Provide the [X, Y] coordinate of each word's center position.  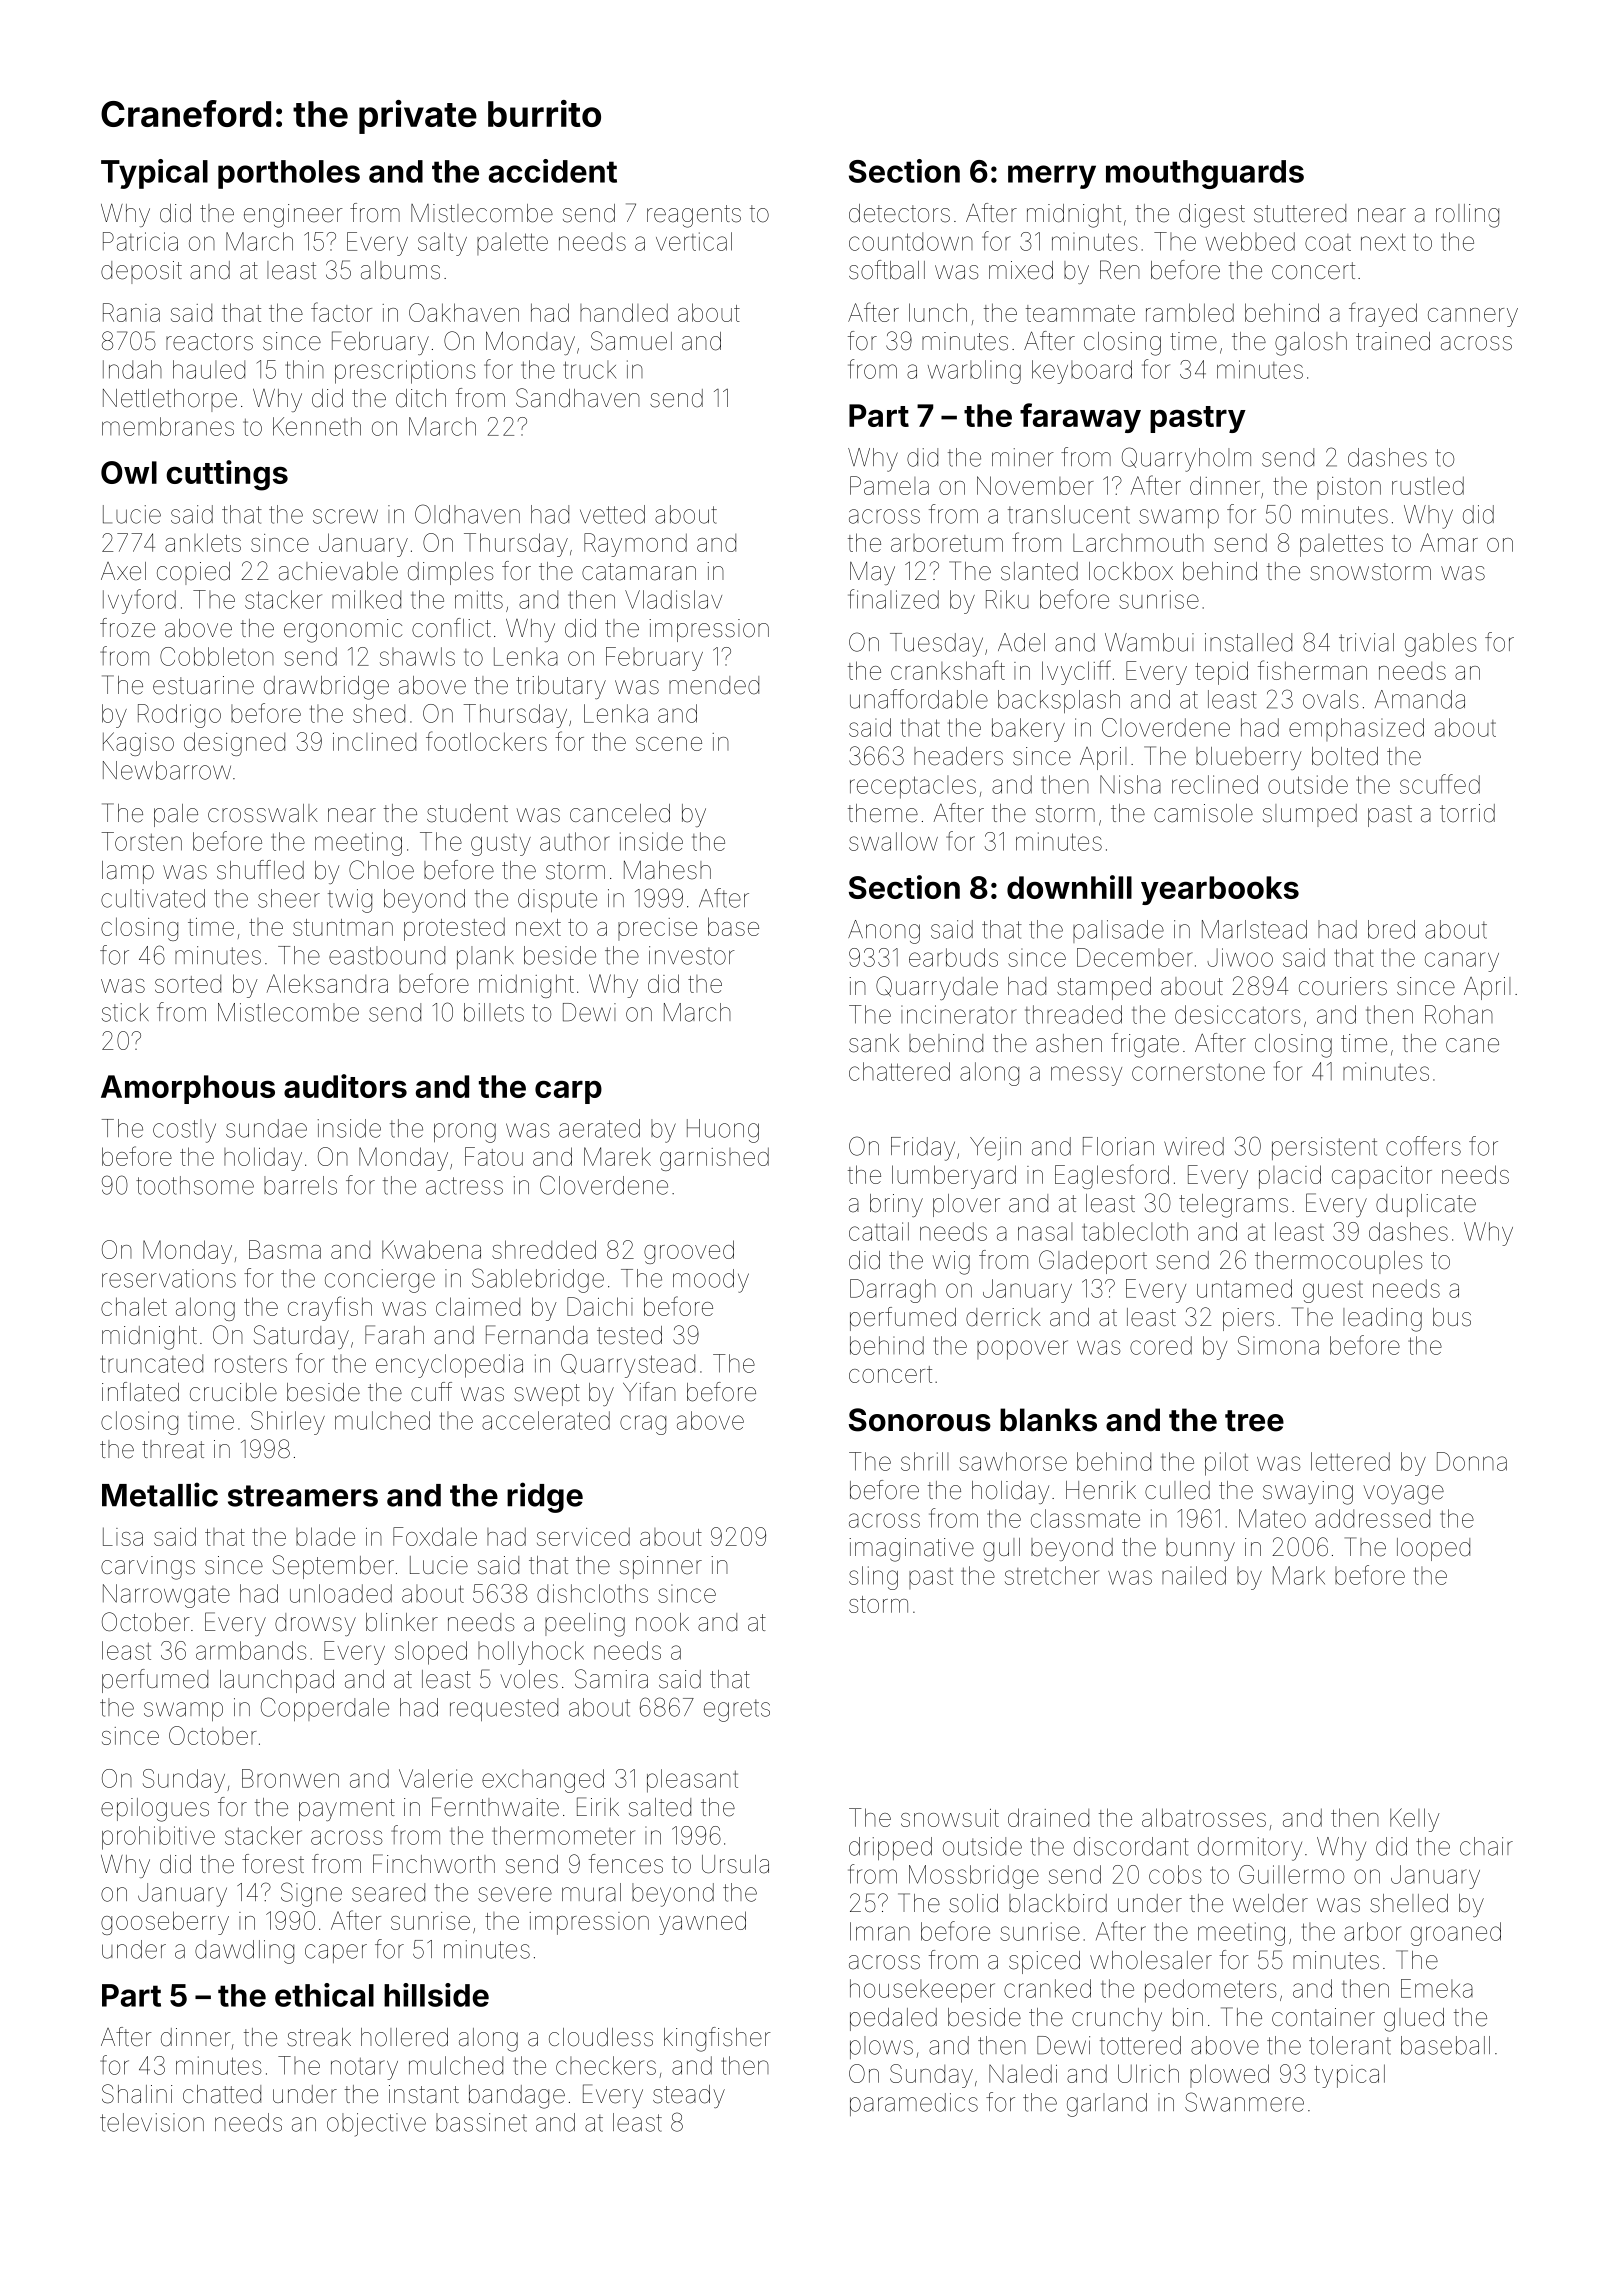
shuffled [260, 870]
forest [273, 1864]
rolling [1467, 216]
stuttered [1300, 213]
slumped [1310, 815]
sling [873, 1578]
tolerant [1350, 2045]
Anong [884, 932]
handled [624, 312]
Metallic [160, 1494]
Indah [132, 369]
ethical [324, 1995]
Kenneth [317, 426]
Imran [880, 1931]
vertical [694, 241]
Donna [1472, 1461]
